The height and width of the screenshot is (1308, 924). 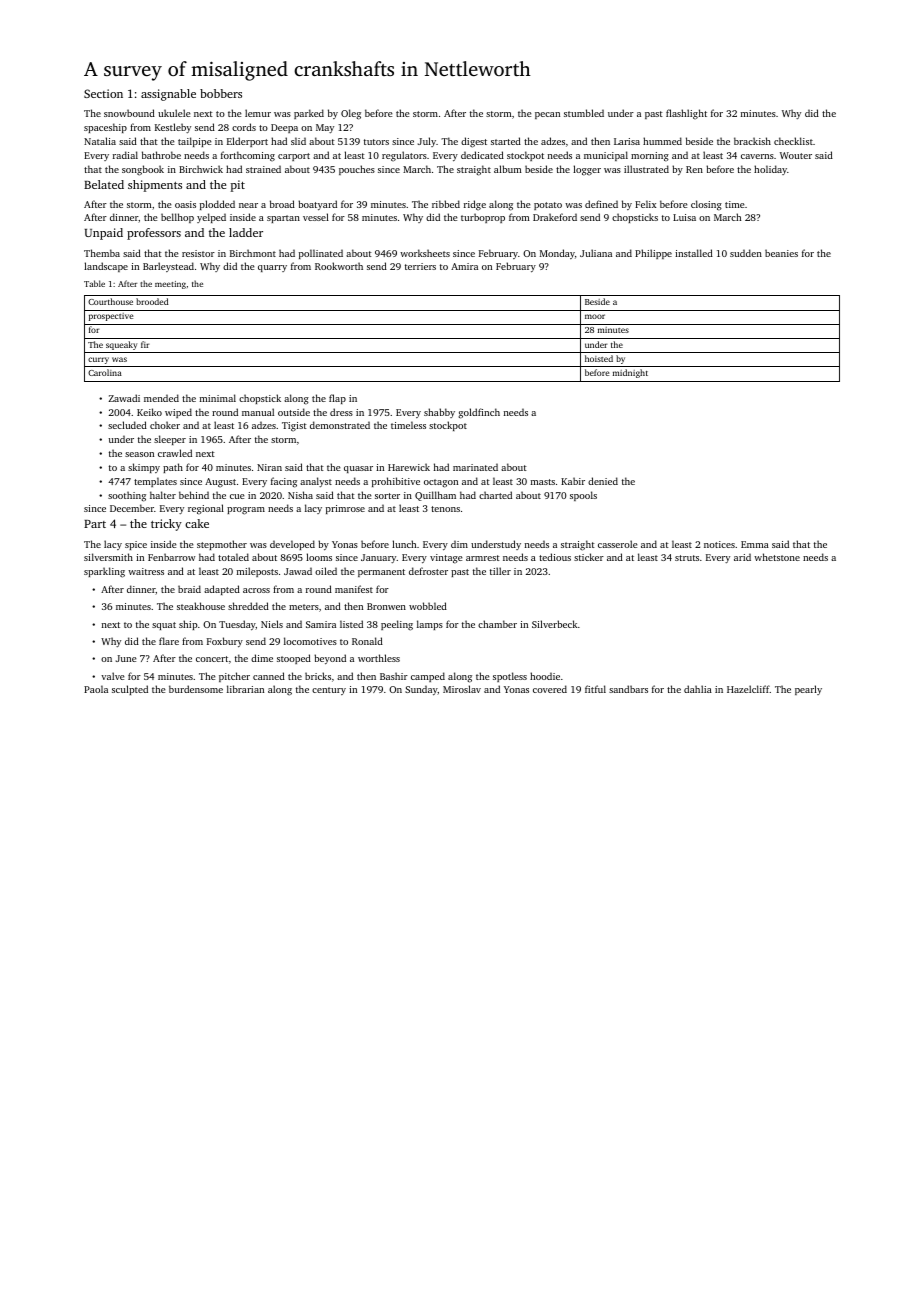 I want to click on bellhop, so click(x=177, y=218).
